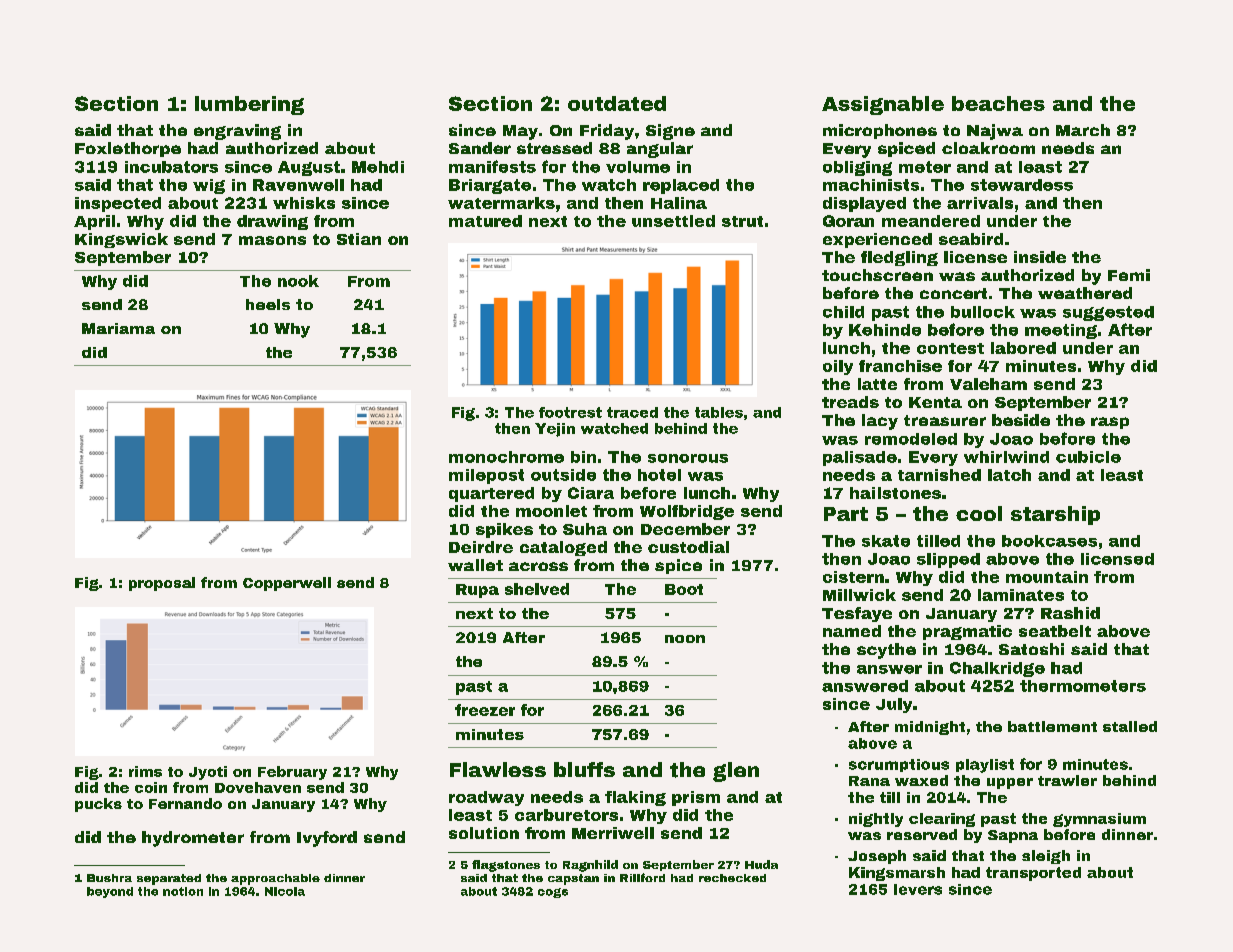 The height and width of the document is (952, 1233). Describe the element at coordinates (843, 312) in the document. I see `child` at that location.
